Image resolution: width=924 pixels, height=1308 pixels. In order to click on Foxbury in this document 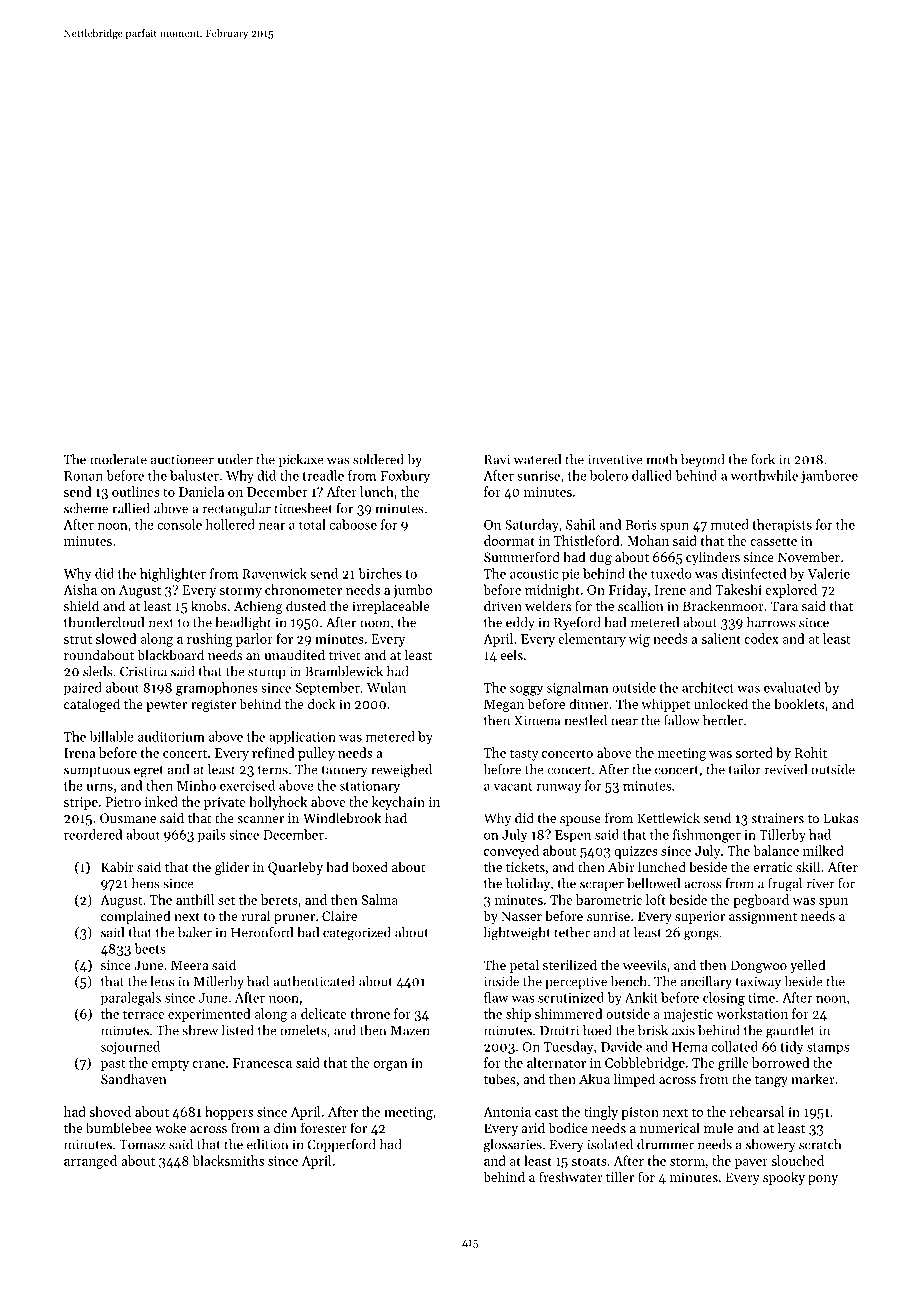, I will do `click(405, 477)`.
